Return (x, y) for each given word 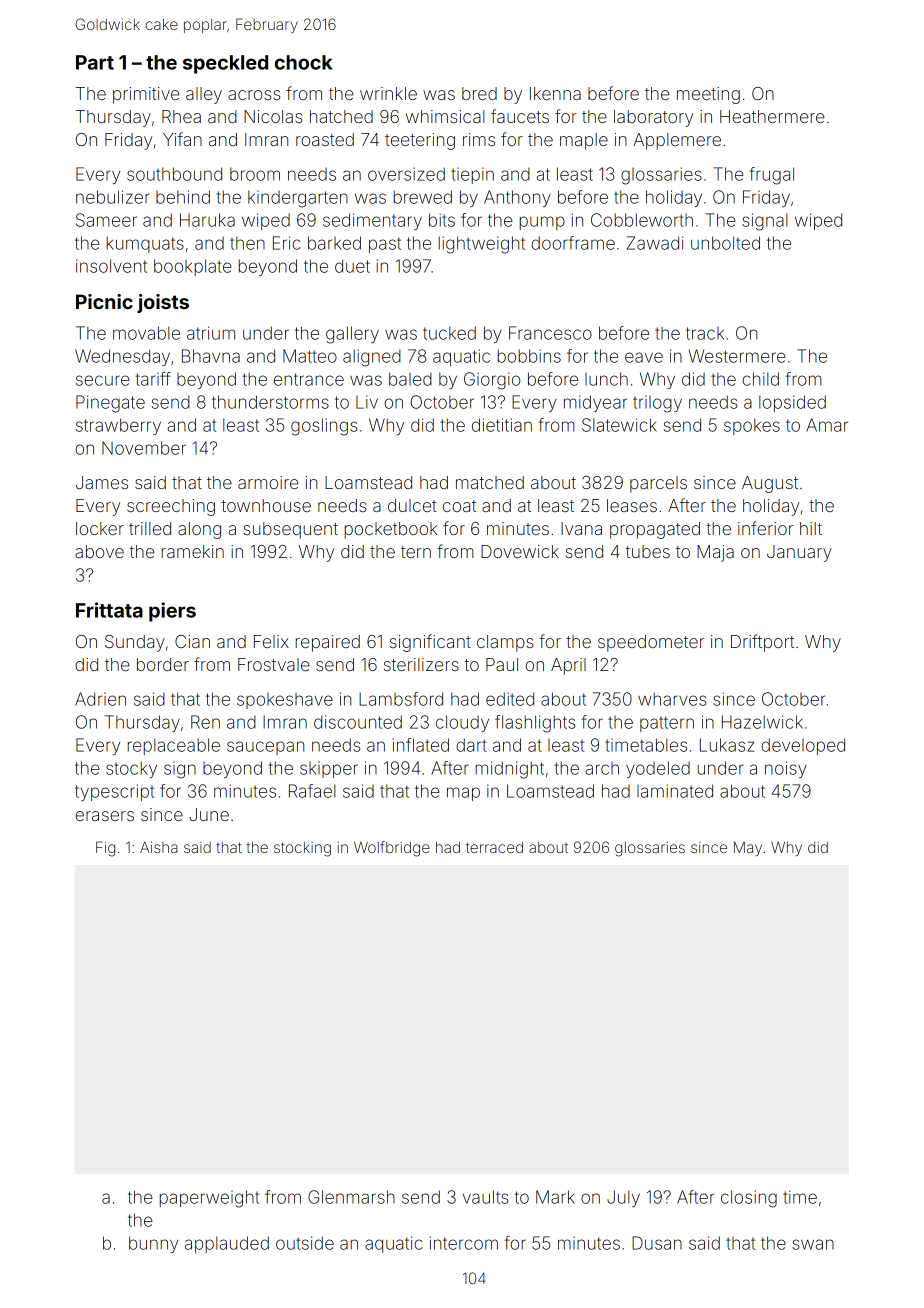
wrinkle (388, 93)
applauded (227, 1244)
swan (813, 1244)
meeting (708, 95)
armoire (268, 482)
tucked (449, 333)
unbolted (725, 243)
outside (305, 1243)
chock (303, 62)
